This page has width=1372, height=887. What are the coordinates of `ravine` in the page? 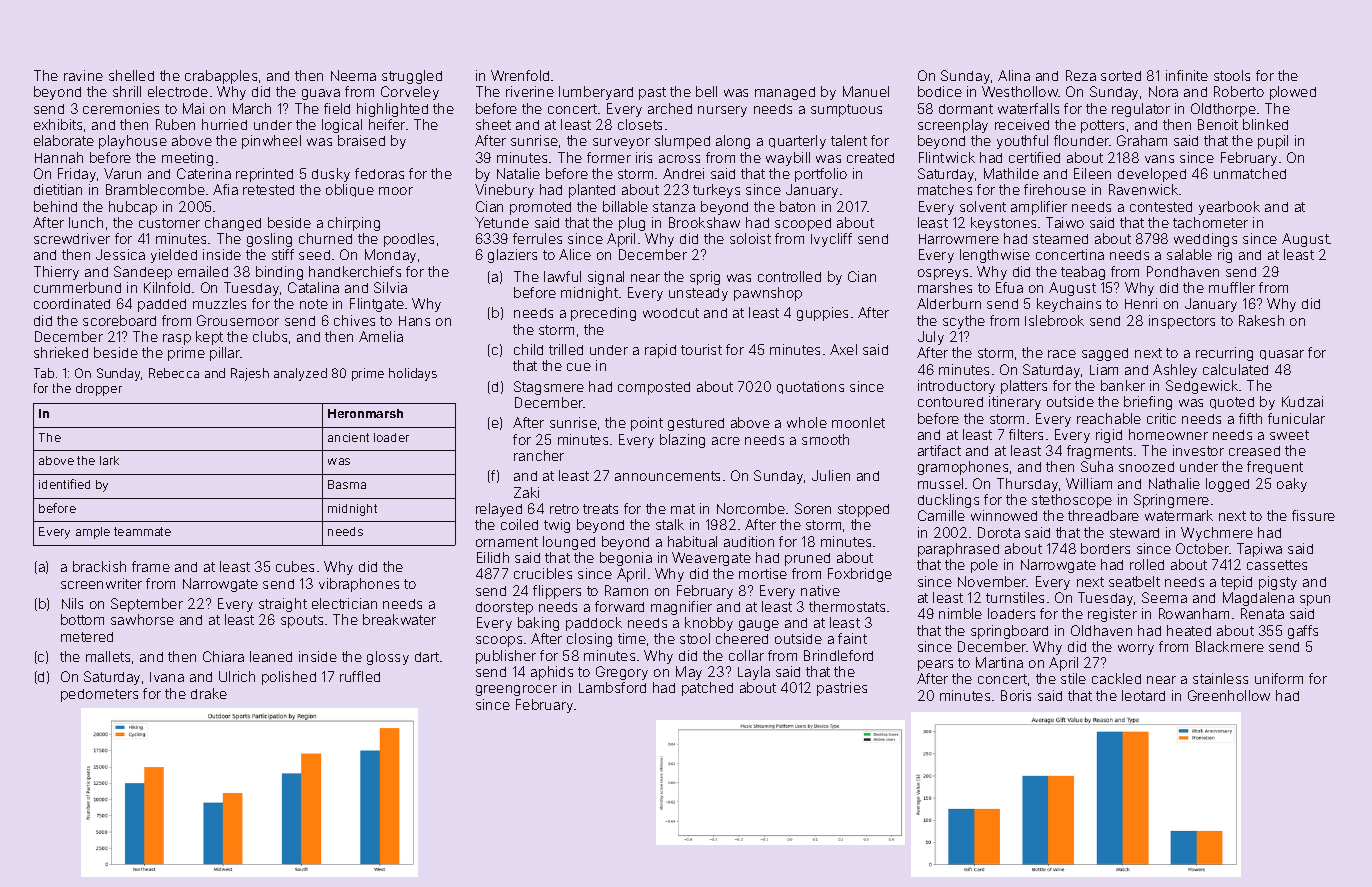 It's located at (83, 75).
